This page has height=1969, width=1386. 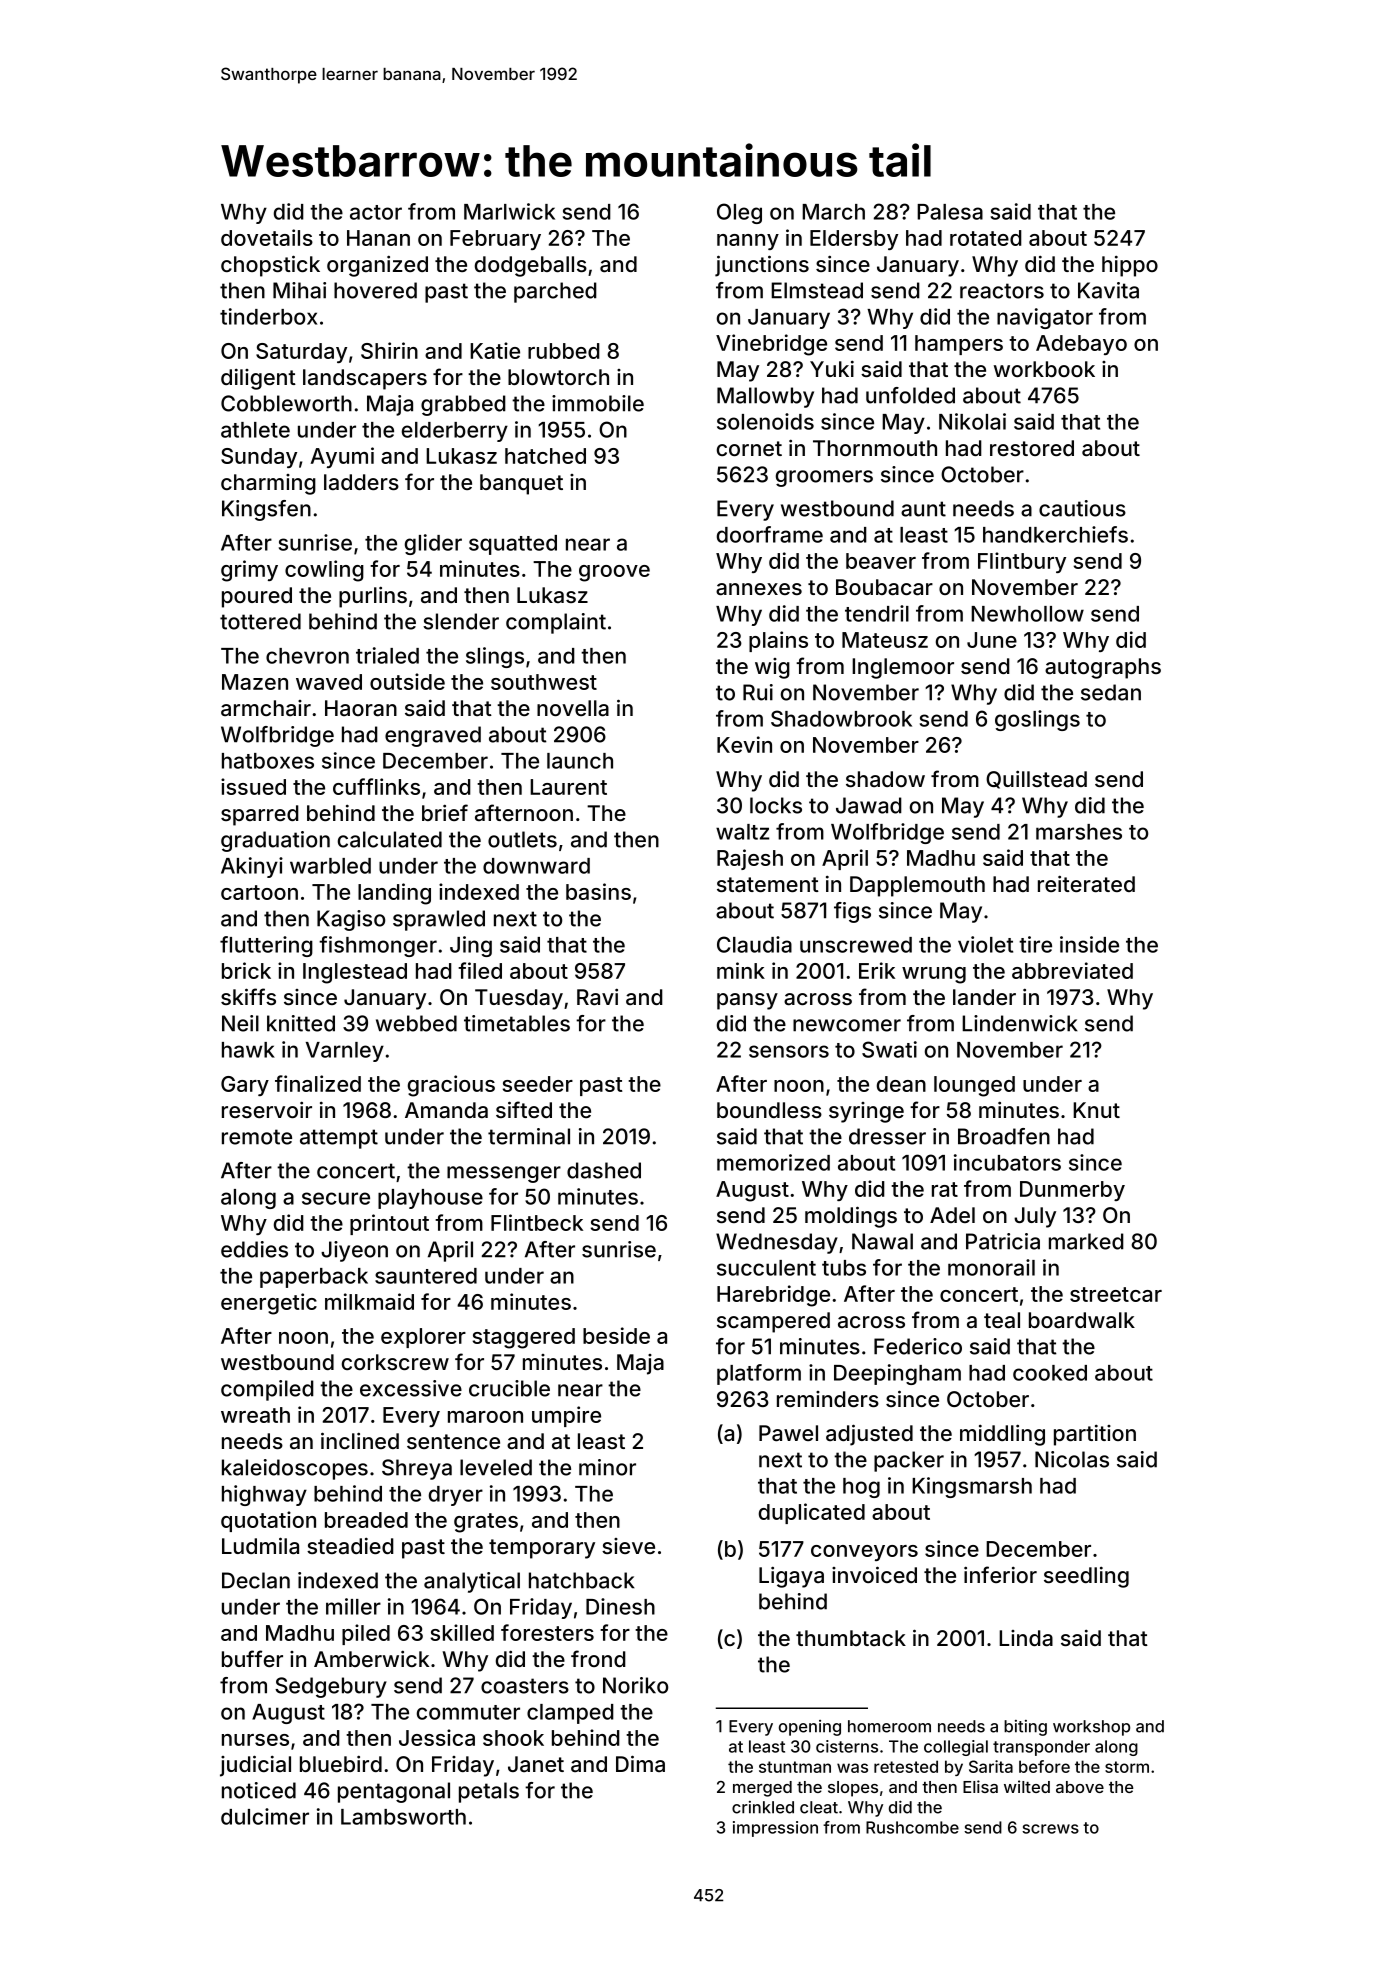 I want to click on inside, so click(x=1089, y=944).
